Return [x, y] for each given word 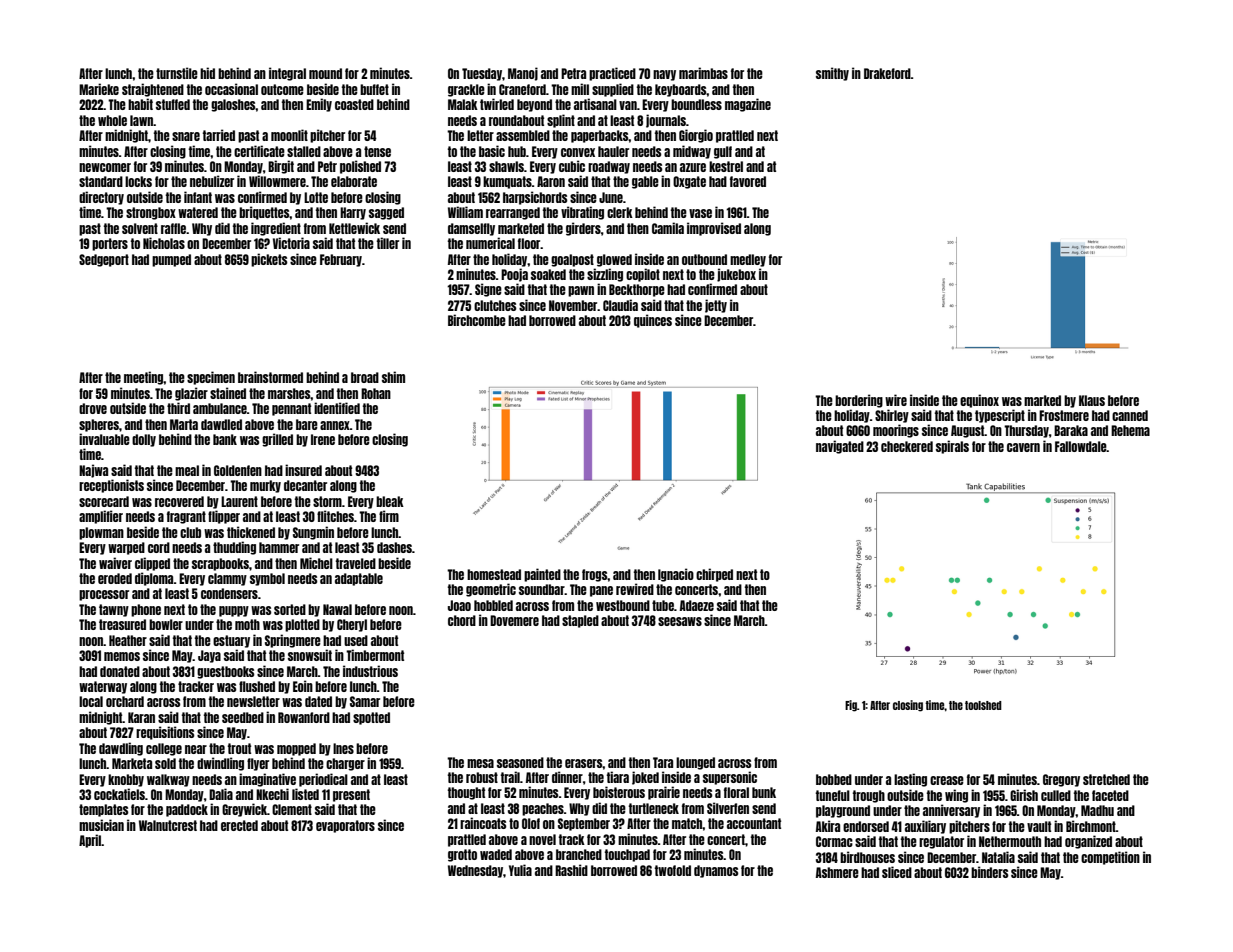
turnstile [177, 73]
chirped [714, 575]
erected [239, 825]
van [628, 105]
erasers [584, 763]
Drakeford [887, 73]
